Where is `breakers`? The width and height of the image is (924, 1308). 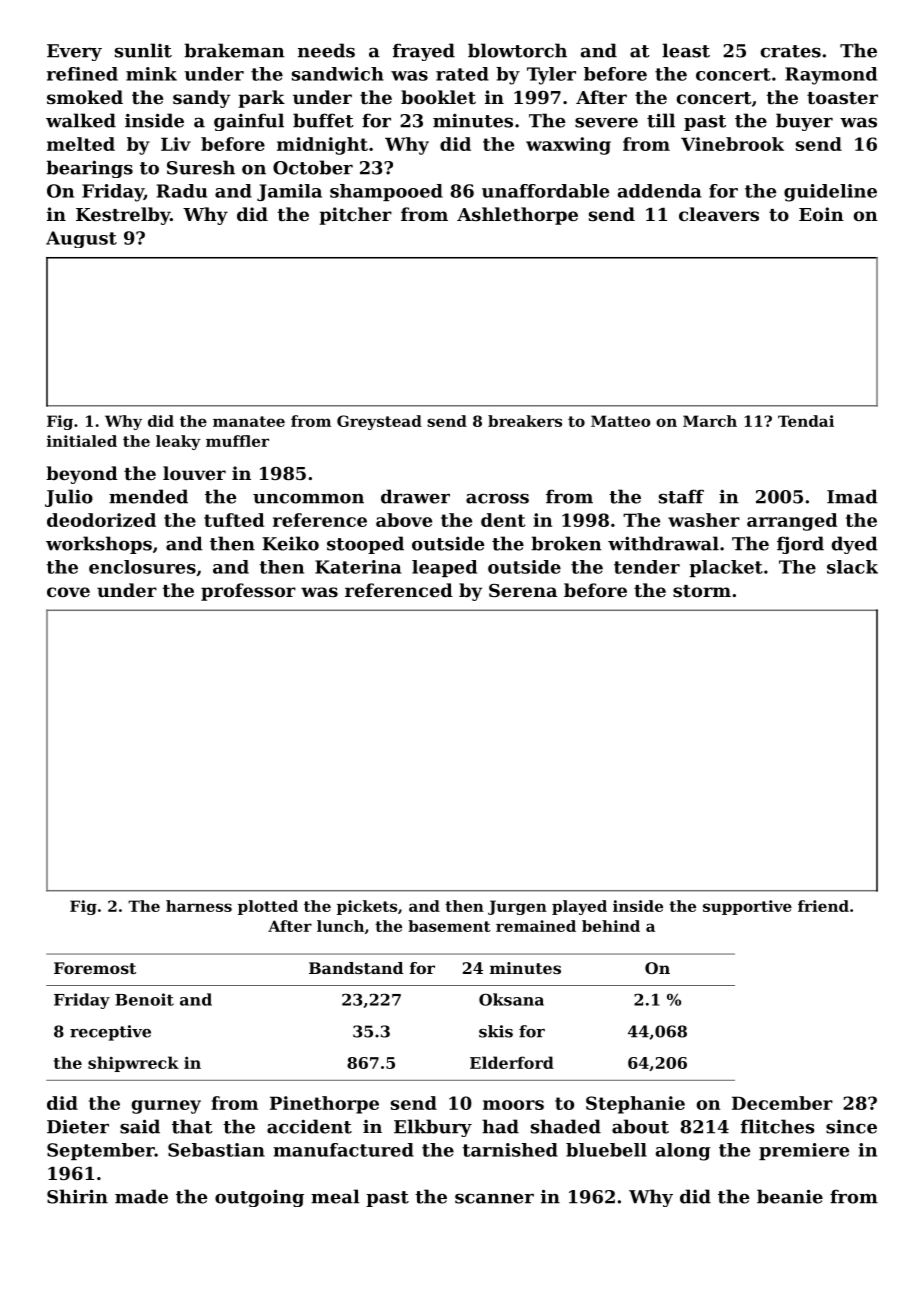
breakers is located at coordinates (525, 421).
